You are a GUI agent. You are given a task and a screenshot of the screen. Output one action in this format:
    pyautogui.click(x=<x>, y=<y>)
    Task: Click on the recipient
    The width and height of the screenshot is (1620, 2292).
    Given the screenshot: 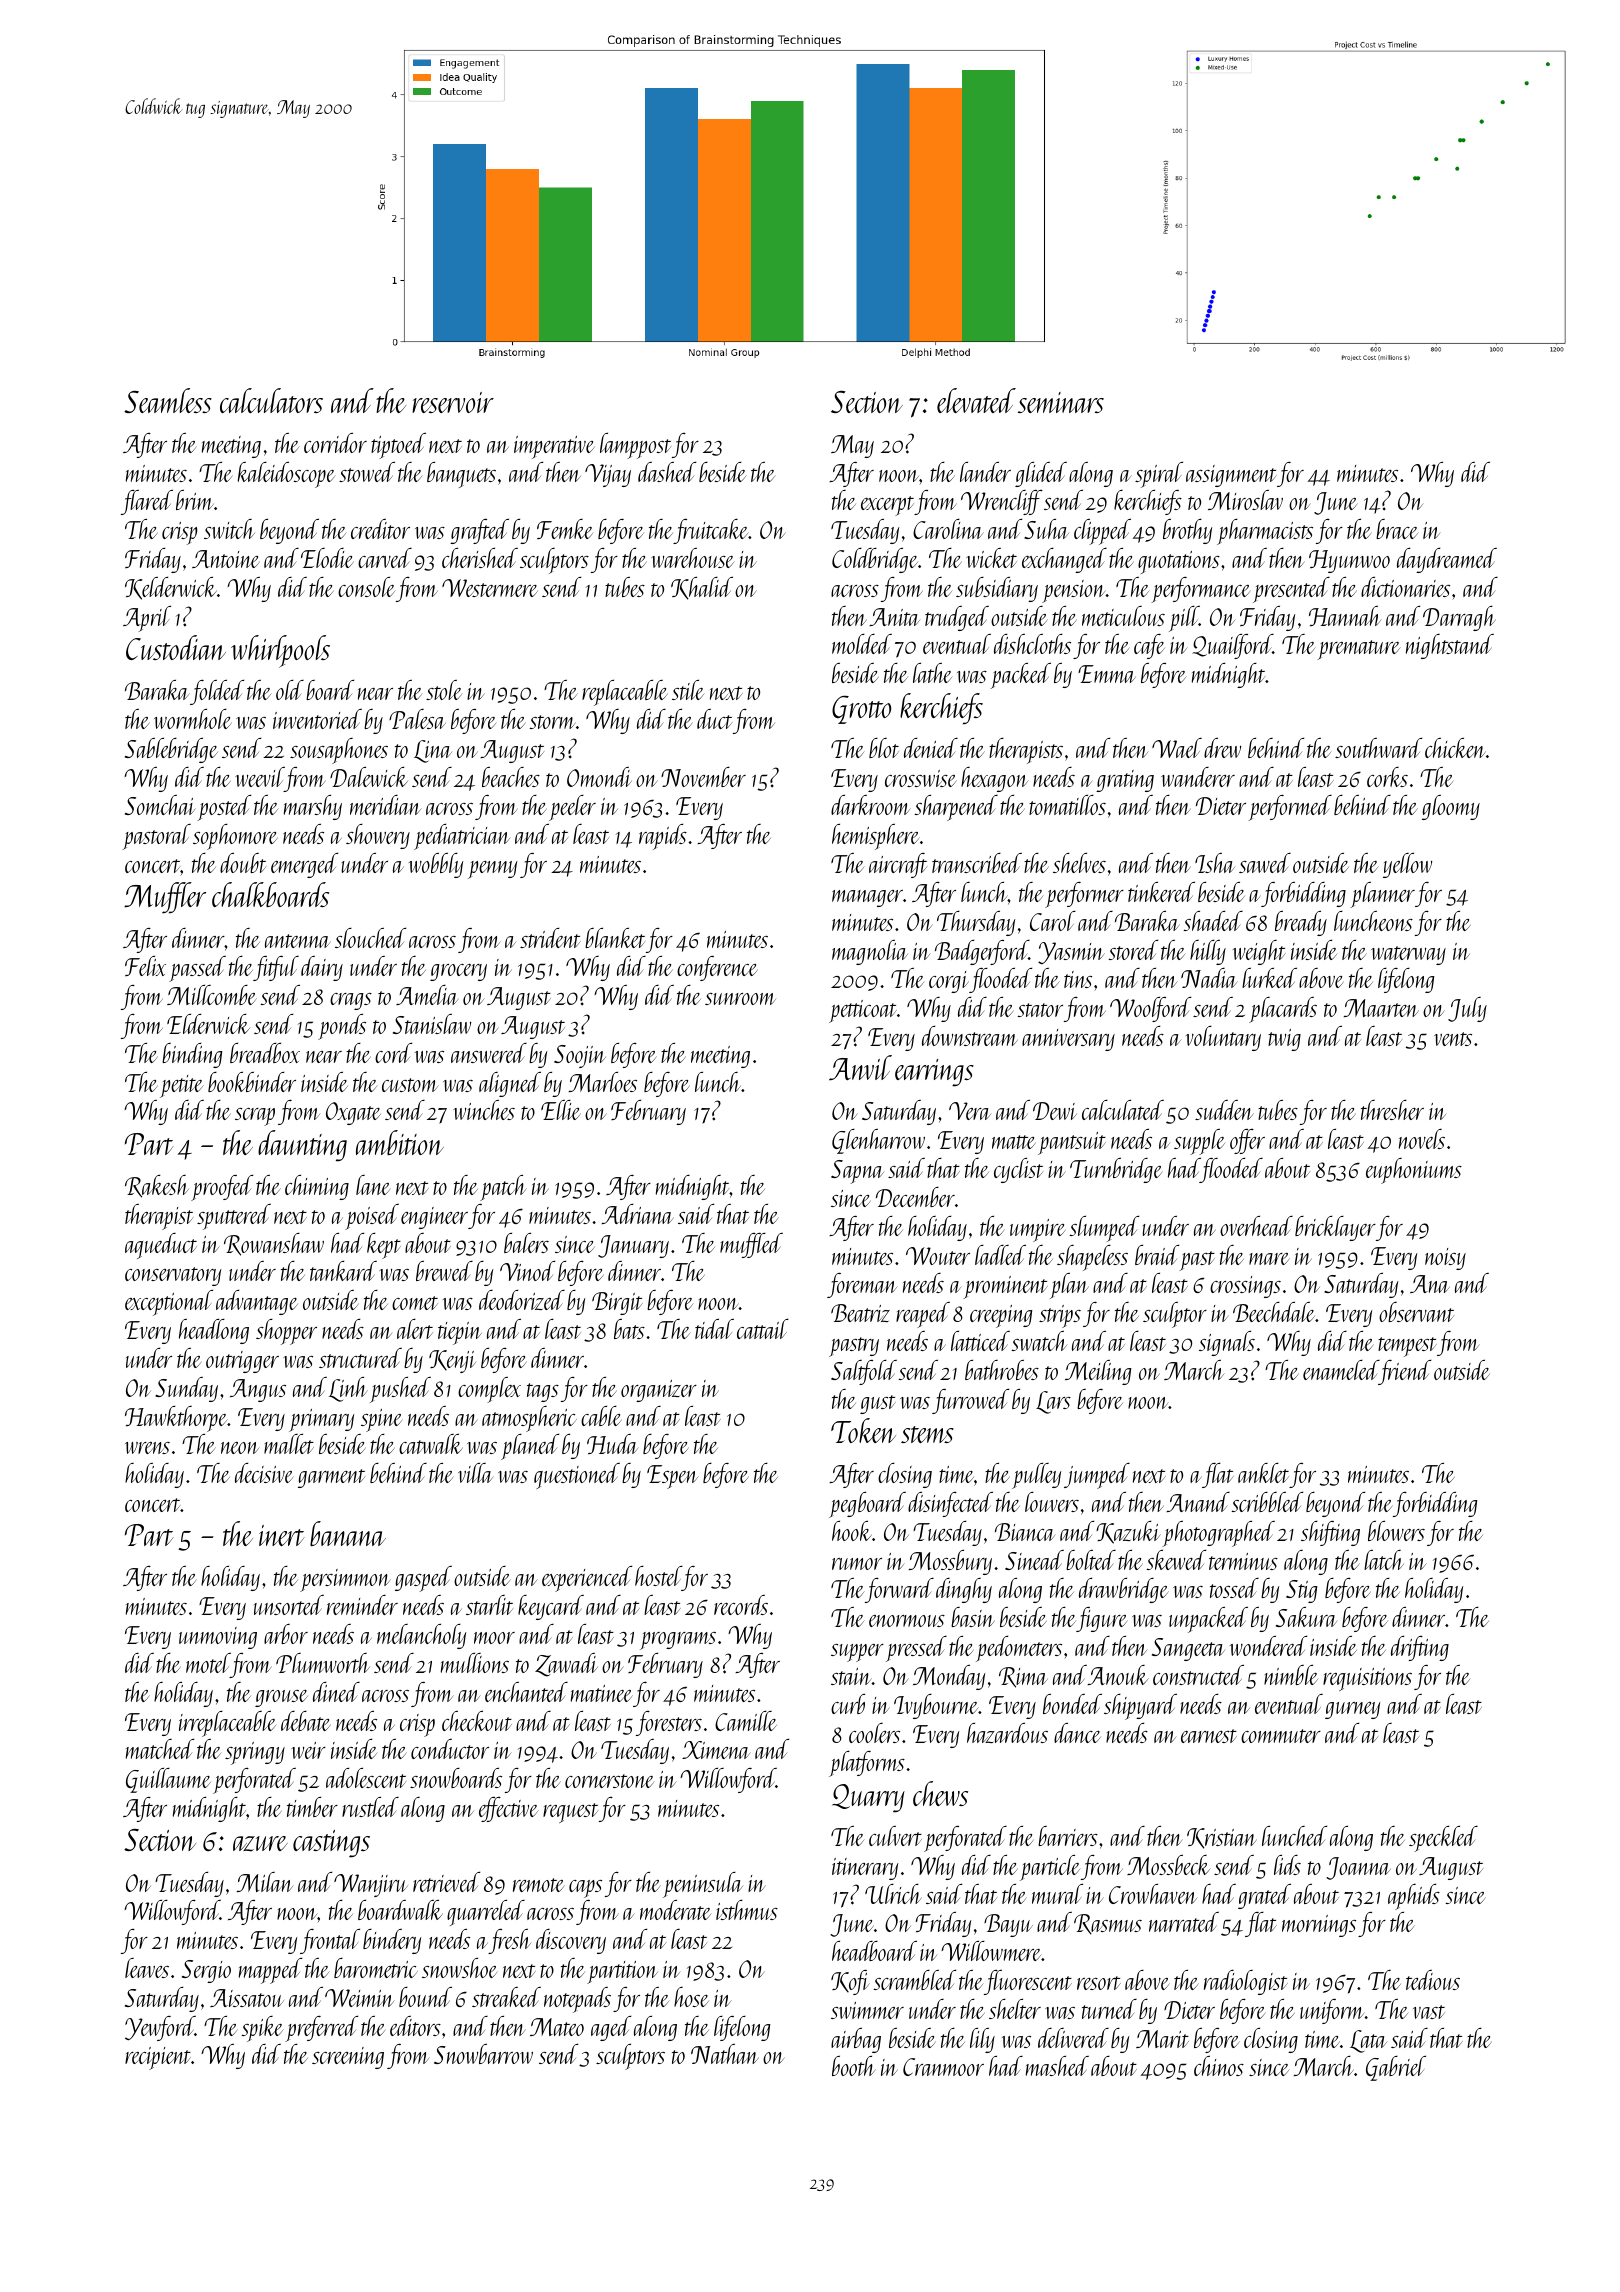 What is the action you would take?
    pyautogui.click(x=158, y=2058)
